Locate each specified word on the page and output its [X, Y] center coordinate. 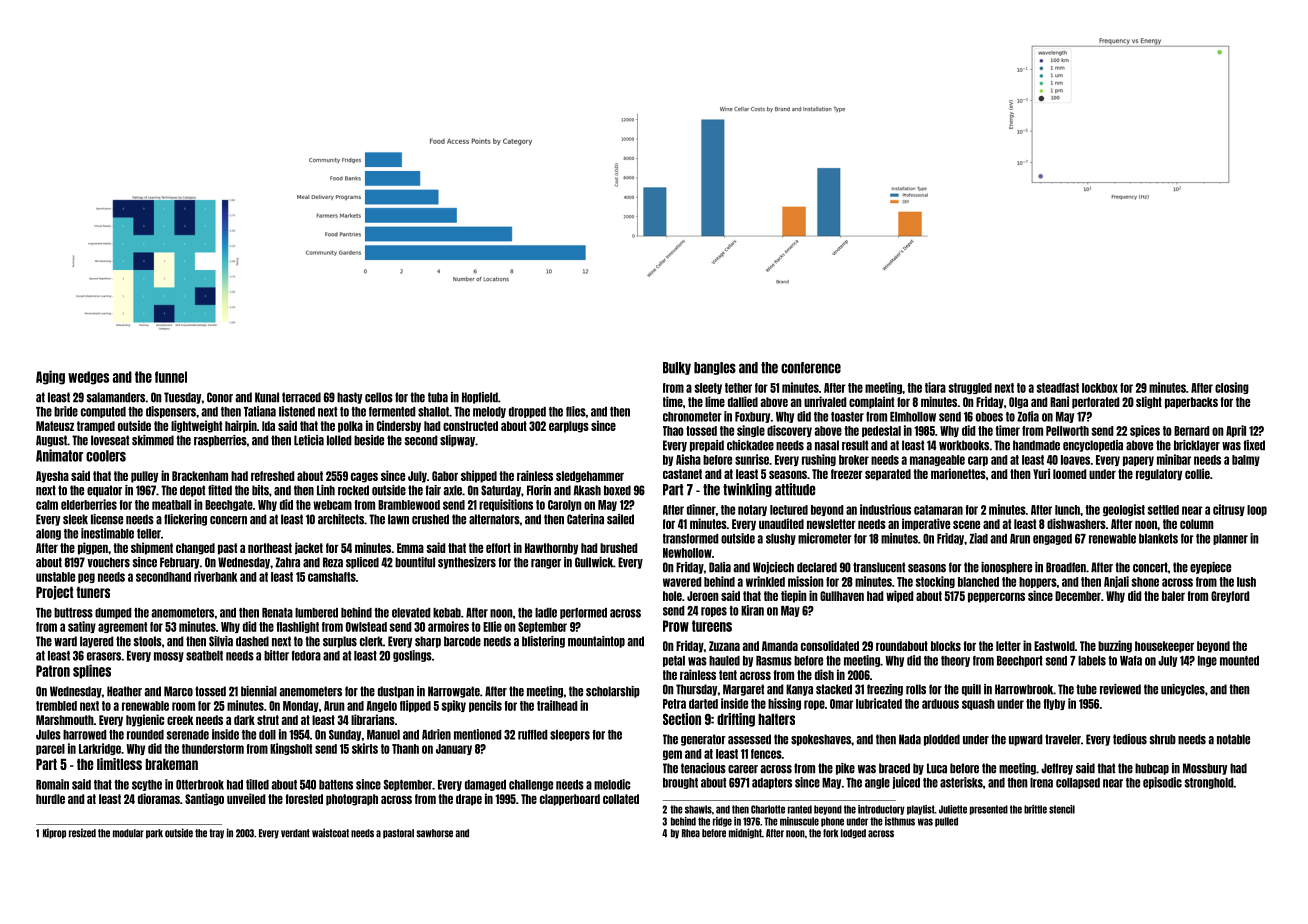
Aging [50, 377]
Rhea [691, 833]
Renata [277, 613]
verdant [295, 833]
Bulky [677, 368]
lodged [853, 834]
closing [1232, 388]
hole [672, 596]
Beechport [1020, 661]
